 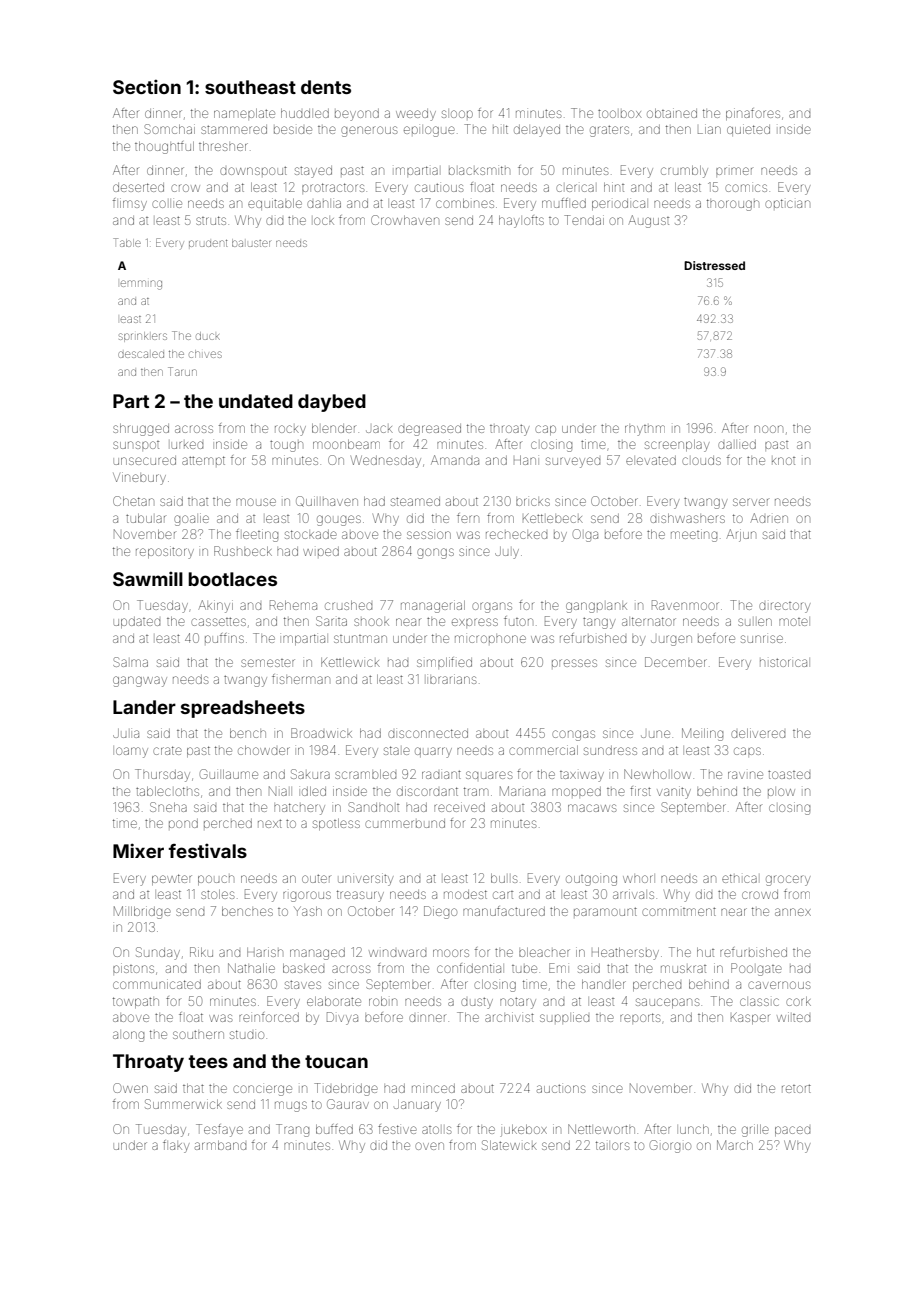 I want to click on haylofts, so click(x=521, y=221).
